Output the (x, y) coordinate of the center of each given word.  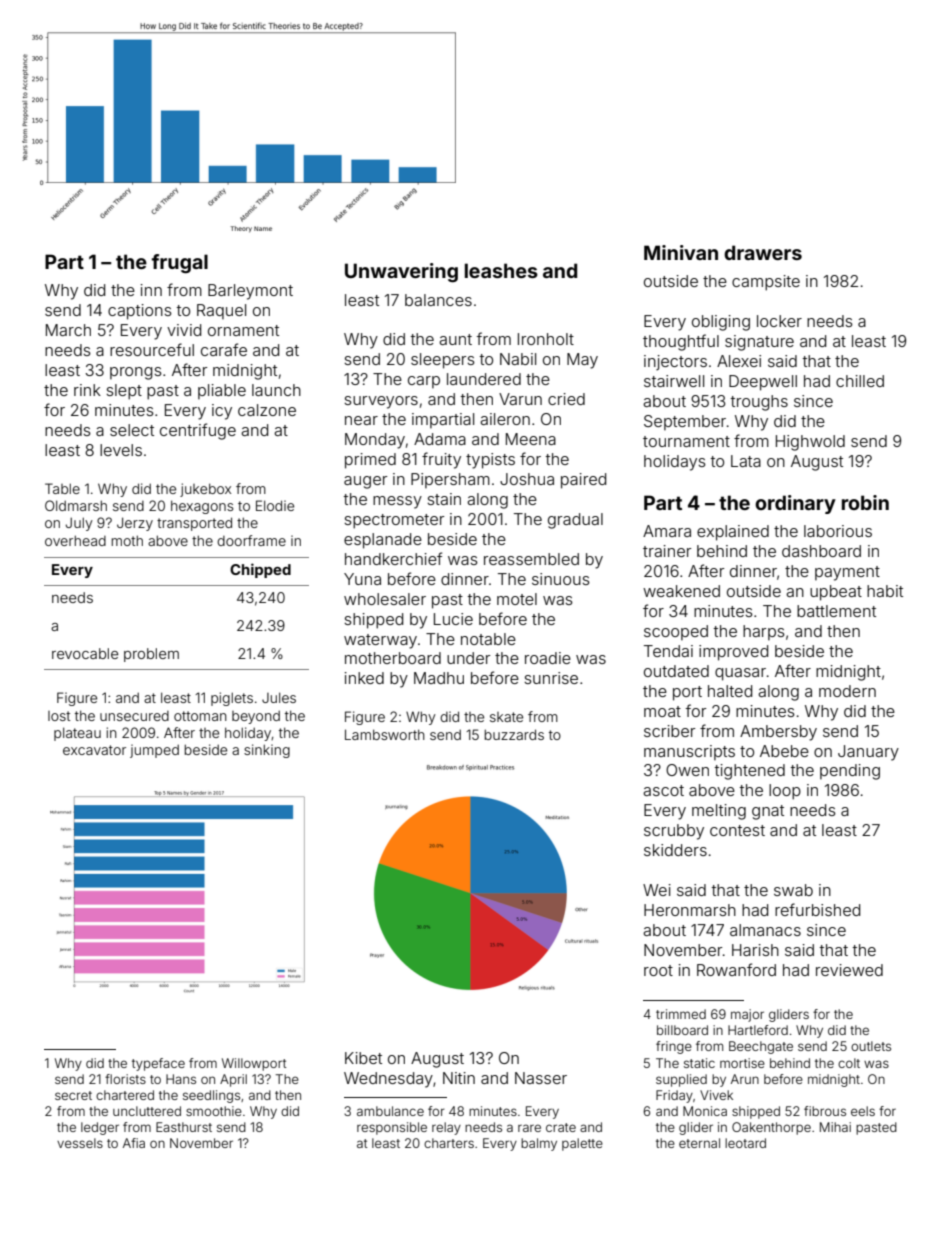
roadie (548, 658)
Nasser (541, 1078)
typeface (158, 1064)
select (132, 430)
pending (850, 772)
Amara (667, 531)
